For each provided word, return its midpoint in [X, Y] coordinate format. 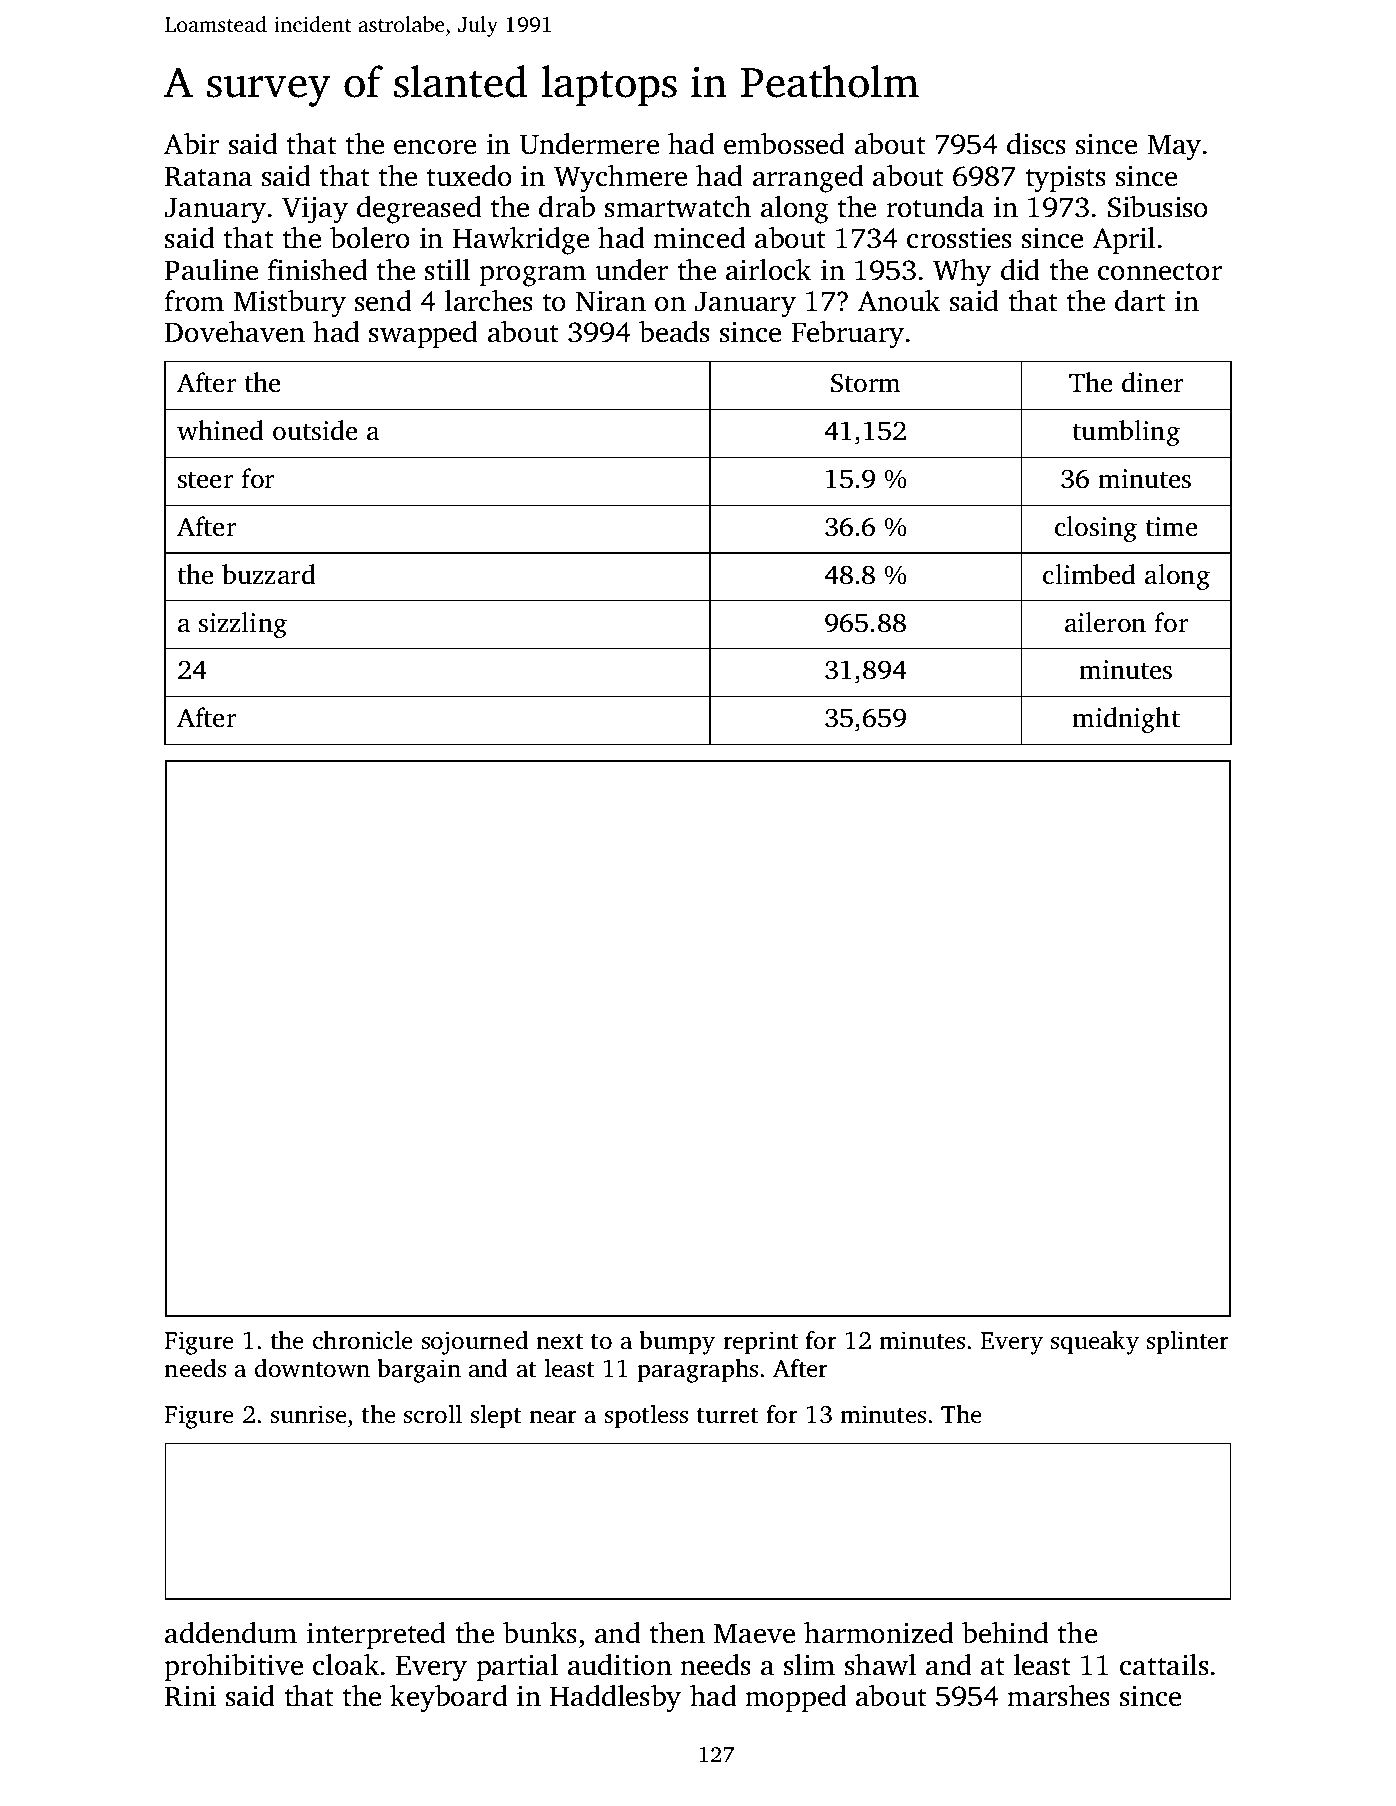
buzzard [269, 574]
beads [674, 332]
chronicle [363, 1340]
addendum [231, 1633]
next [559, 1342]
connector [1160, 272]
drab [567, 207]
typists [1066, 179]
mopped [796, 1698]
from [194, 301]
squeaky [1095, 1343]
